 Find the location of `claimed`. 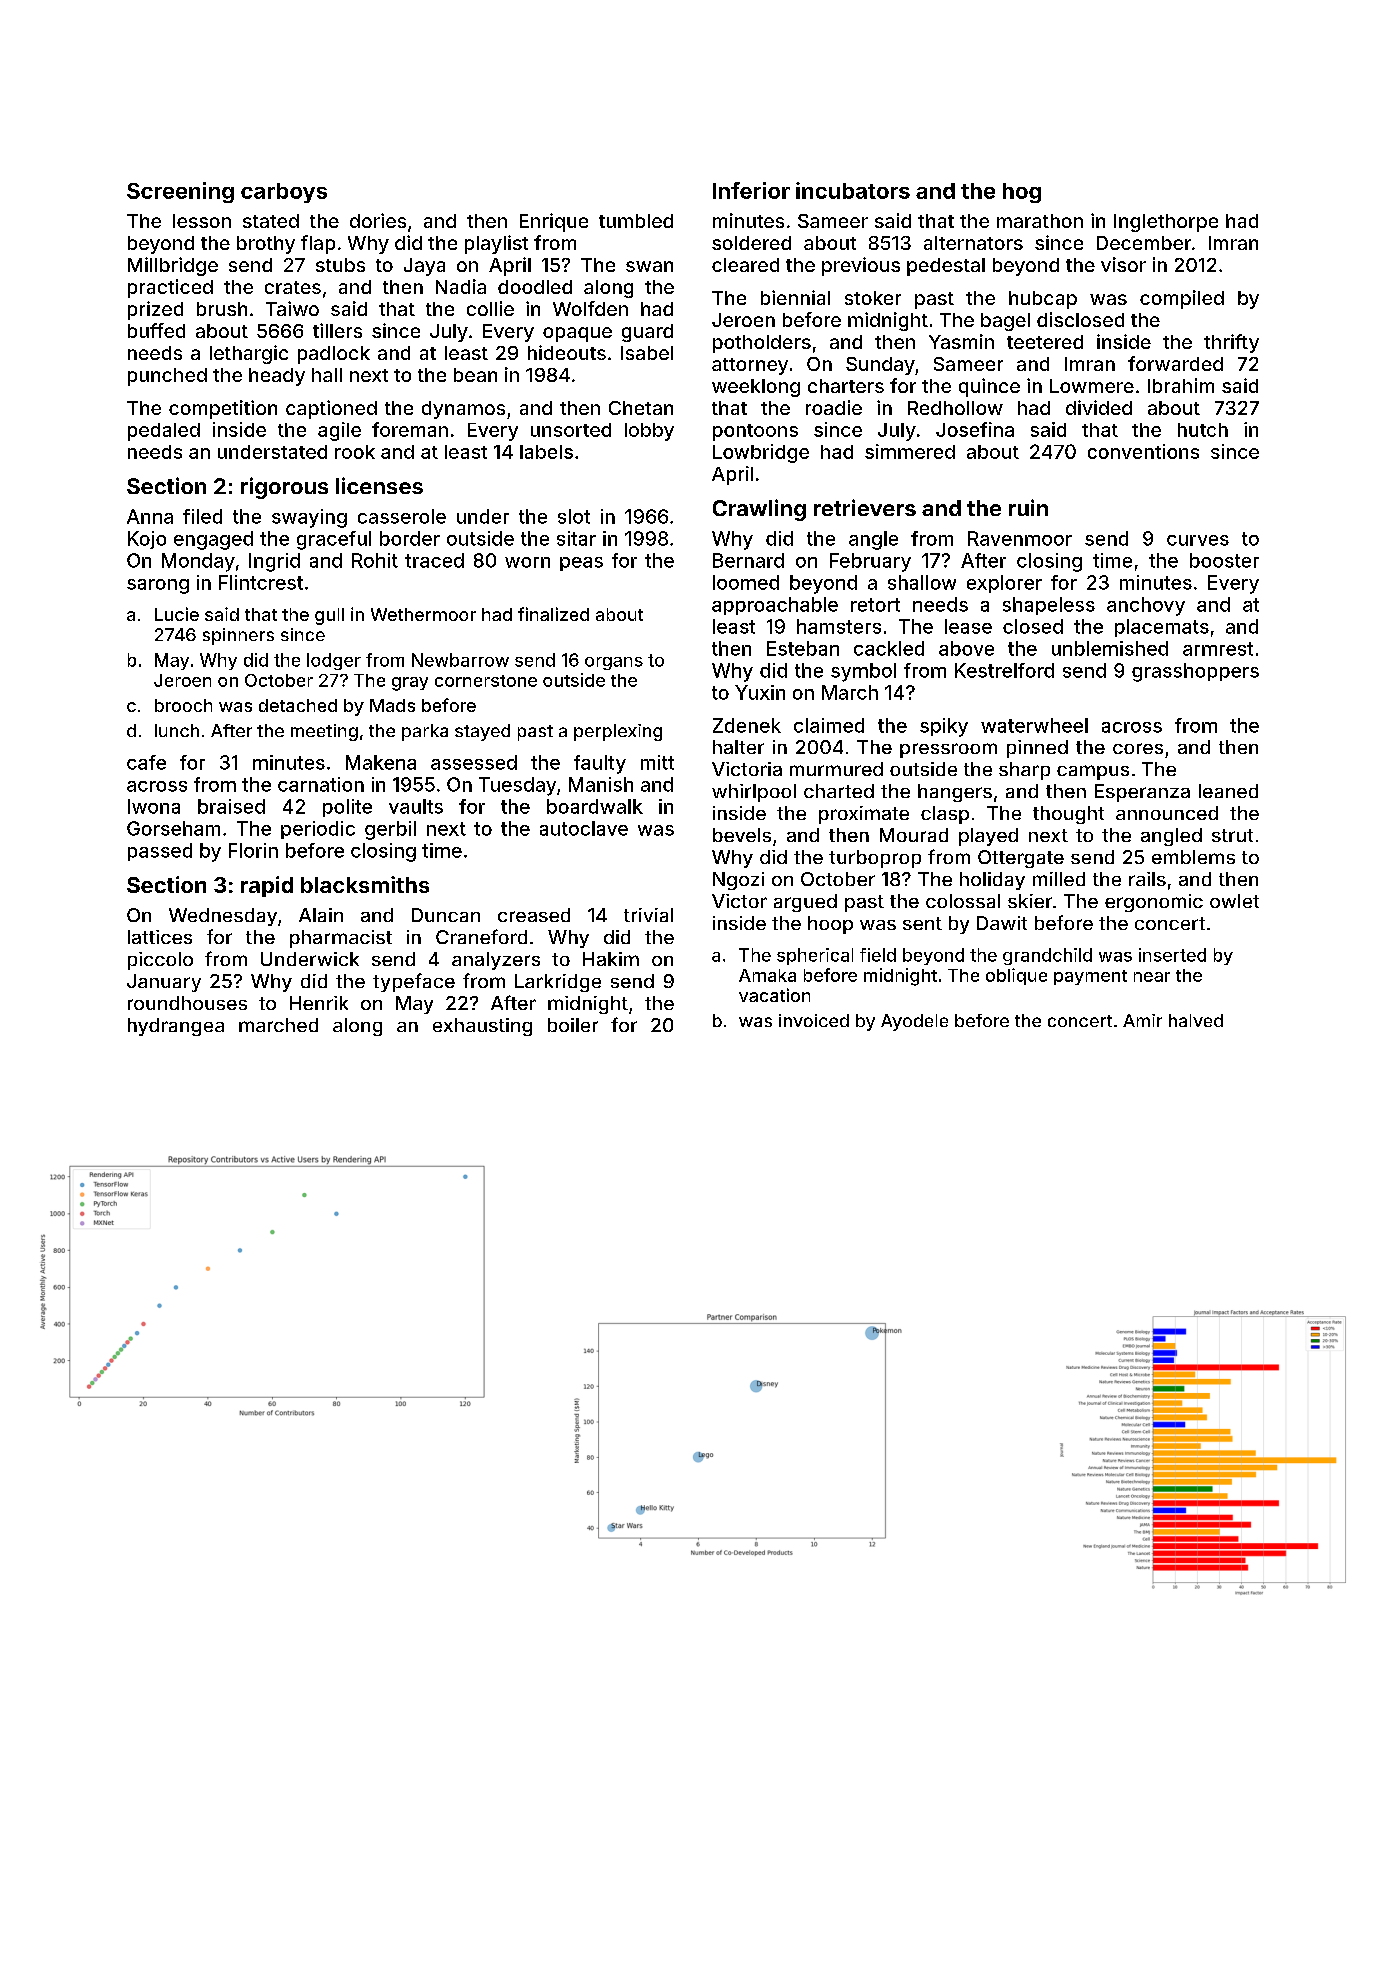

claimed is located at coordinates (829, 725).
